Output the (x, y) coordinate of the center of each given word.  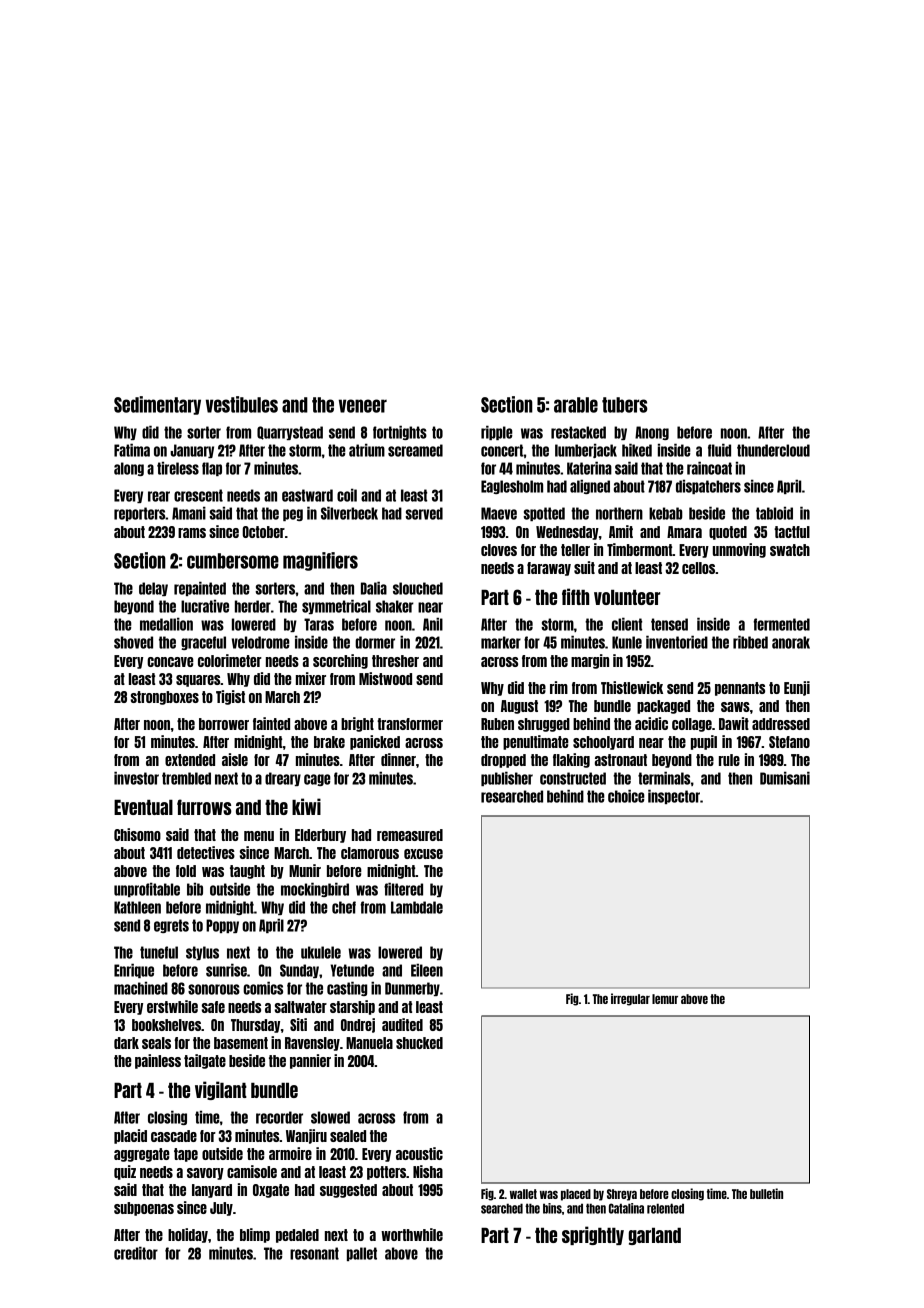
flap (212, 469)
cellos (698, 568)
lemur (665, 999)
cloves (499, 550)
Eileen (427, 970)
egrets (171, 926)
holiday (188, 1235)
